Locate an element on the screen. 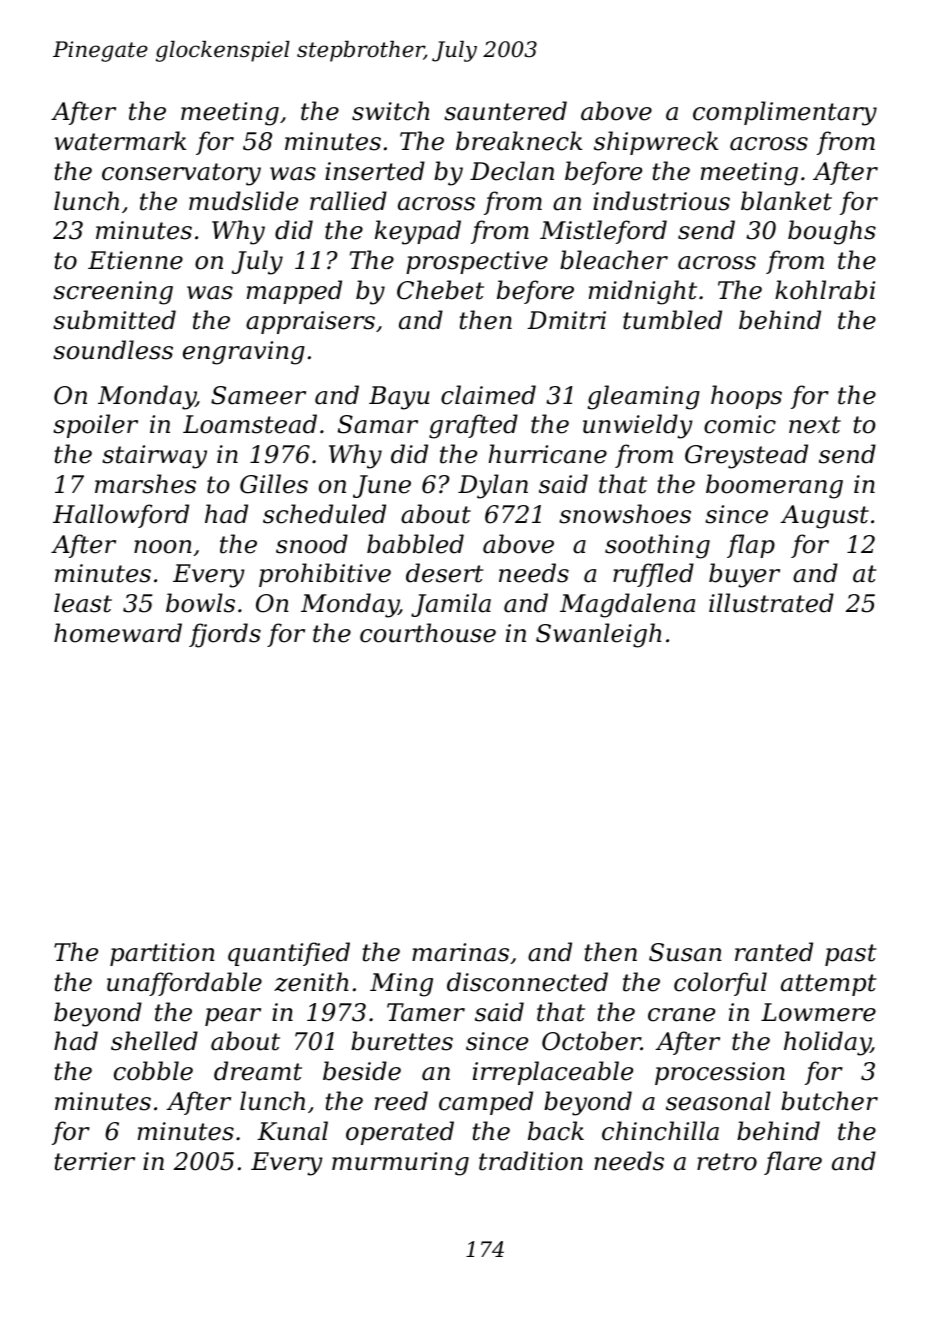 The height and width of the screenshot is (1322, 930). unaffordable is located at coordinates (184, 984).
